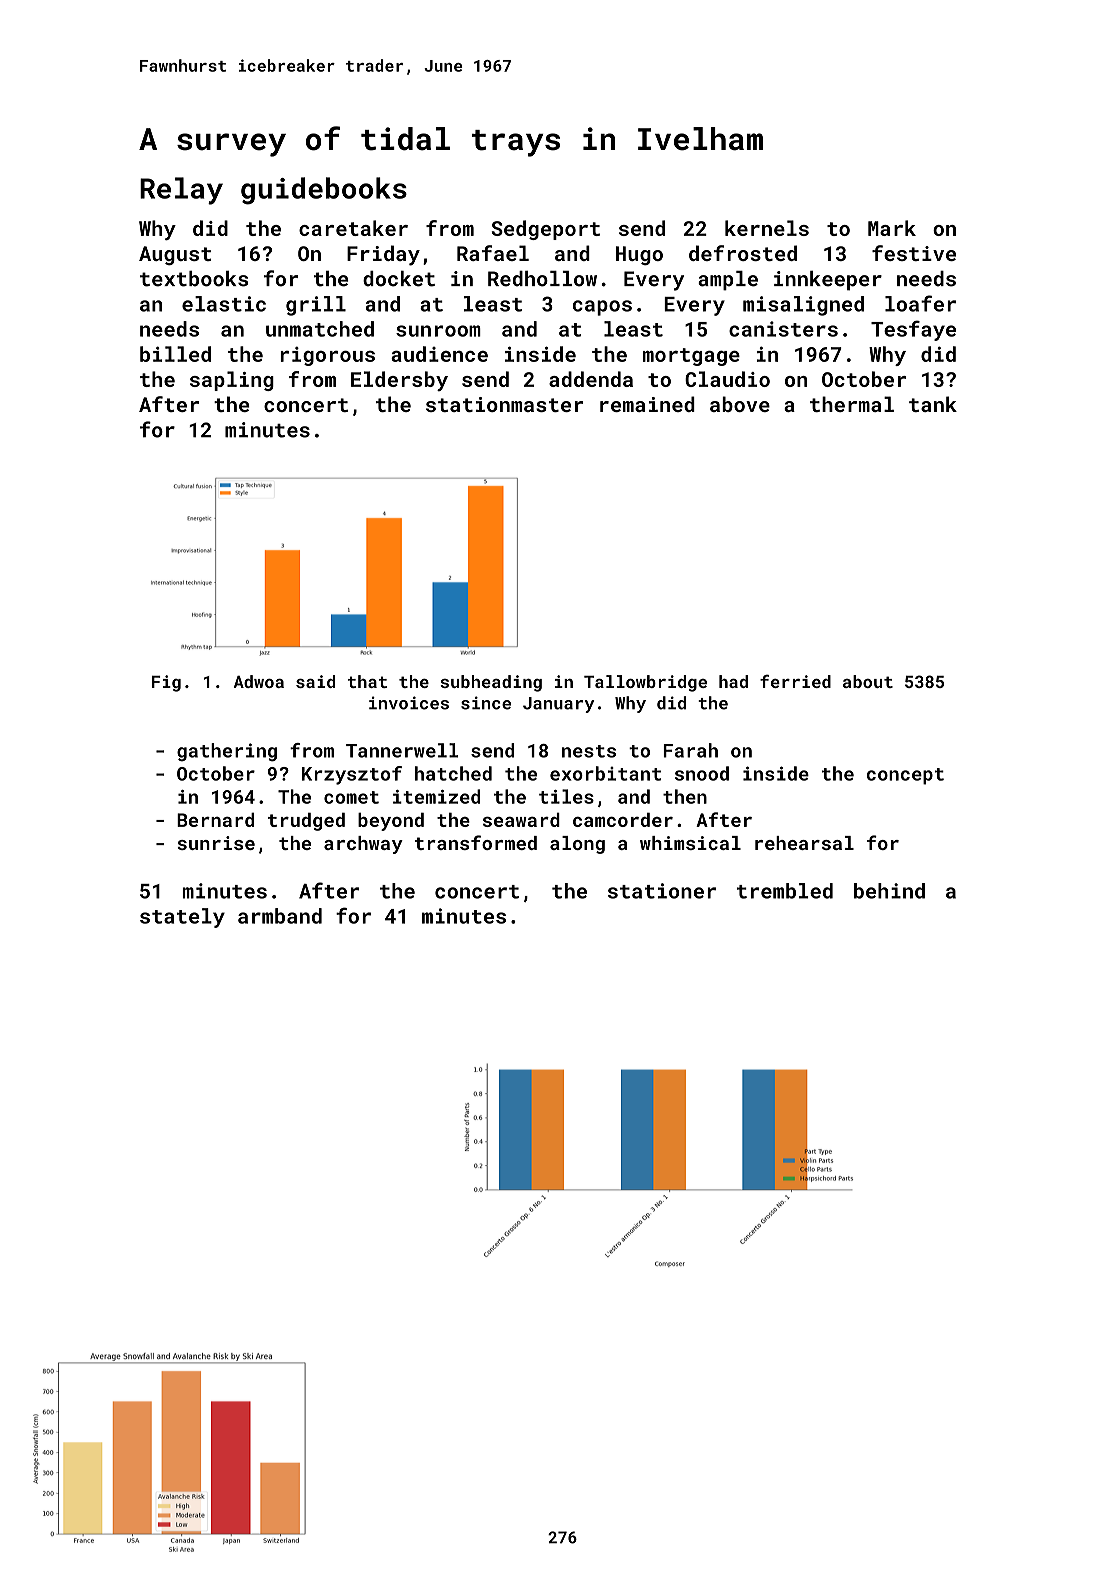 The width and height of the document is (1096, 1587). What do you see at coordinates (504, 404) in the document?
I see `stationmaster` at bounding box center [504, 404].
